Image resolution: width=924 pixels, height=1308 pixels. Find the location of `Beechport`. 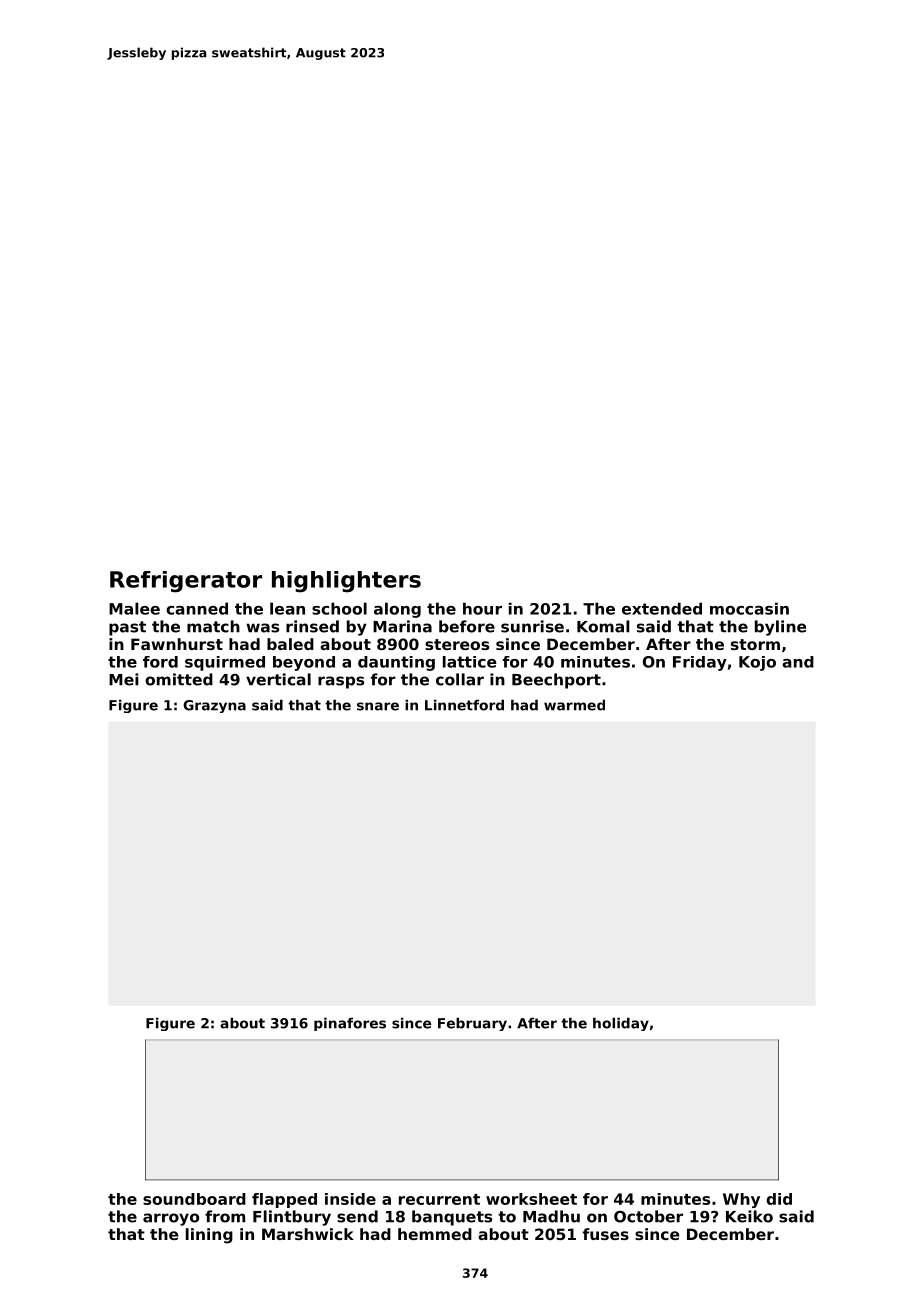

Beechport is located at coordinates (556, 681).
